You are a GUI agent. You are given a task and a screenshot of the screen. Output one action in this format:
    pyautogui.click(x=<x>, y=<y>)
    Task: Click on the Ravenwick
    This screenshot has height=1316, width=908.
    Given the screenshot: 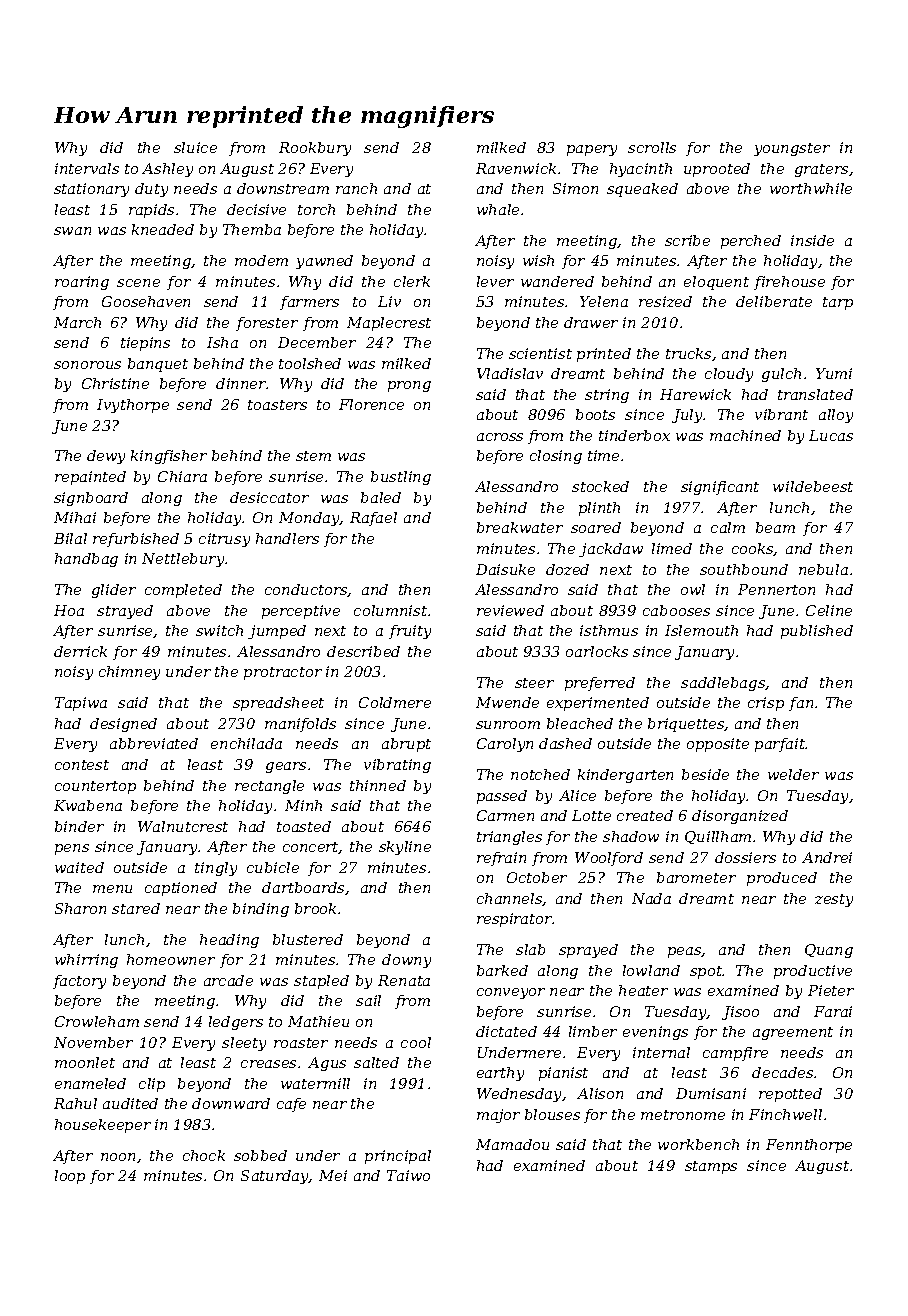 What is the action you would take?
    pyautogui.click(x=516, y=168)
